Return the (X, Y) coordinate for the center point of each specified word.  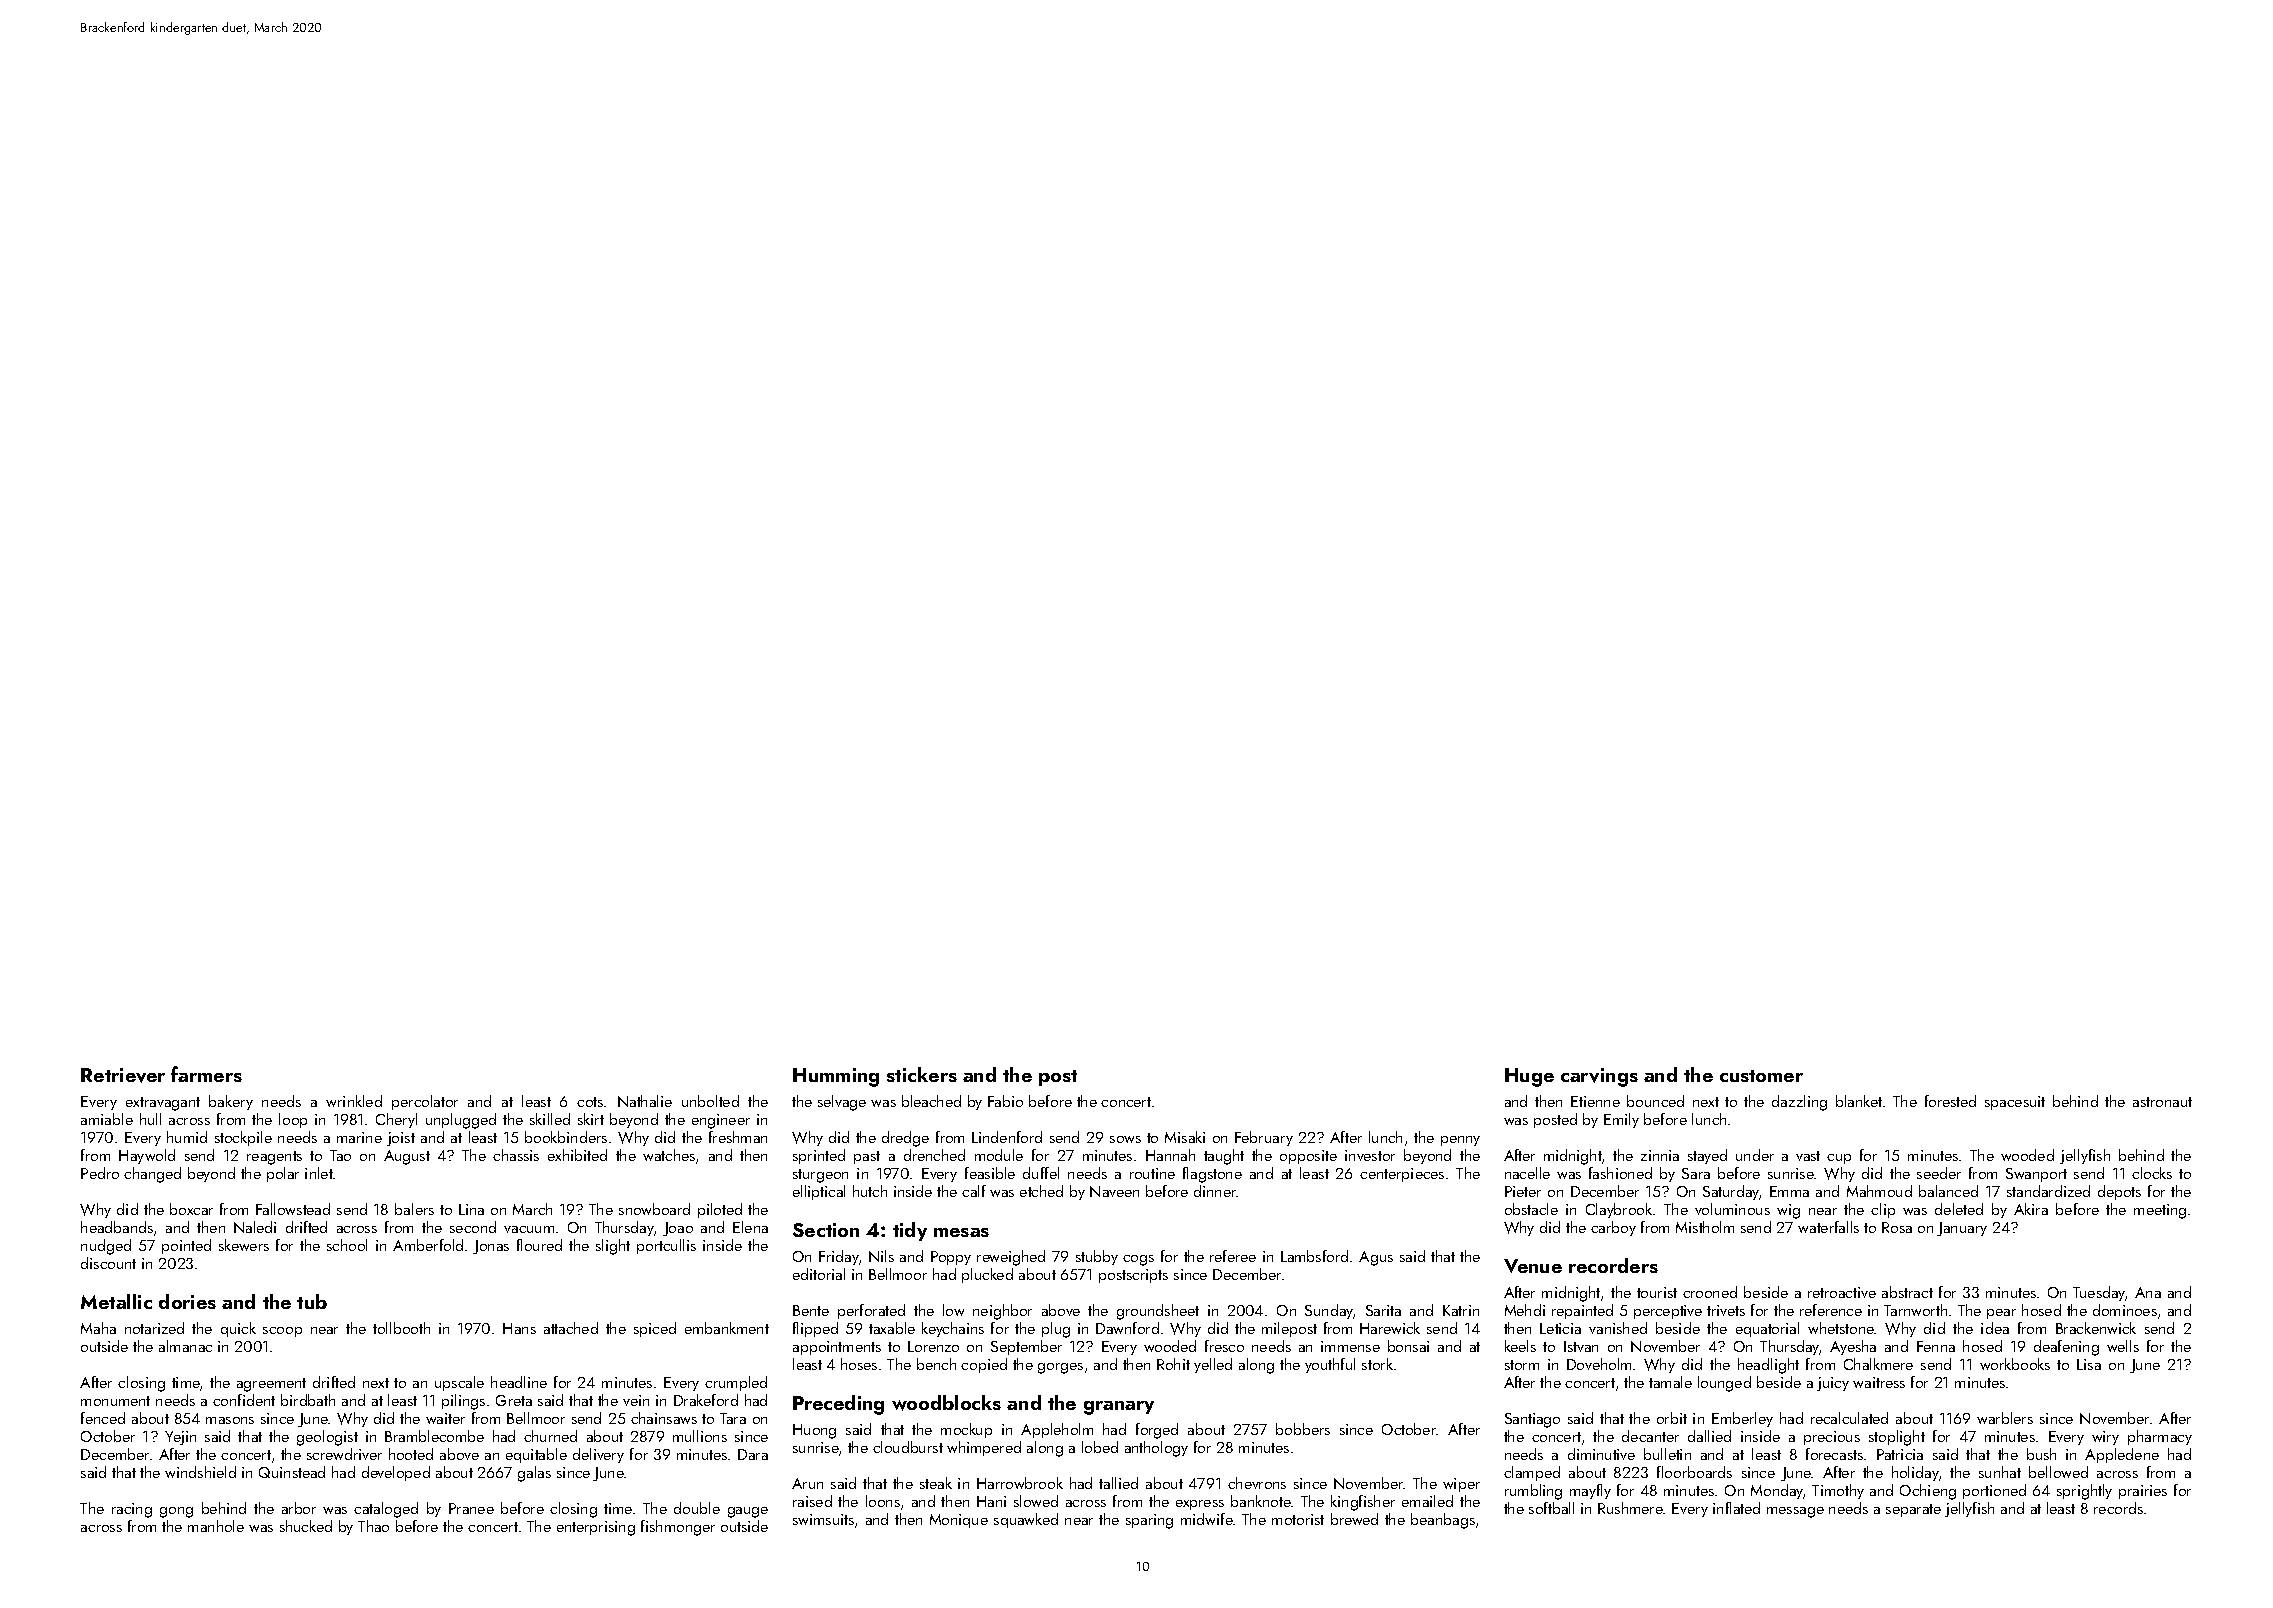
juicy (1833, 1384)
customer (1761, 1076)
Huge (1529, 1077)
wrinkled (354, 1101)
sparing (1149, 1521)
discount (108, 1263)
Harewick (1390, 1328)
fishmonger (678, 1528)
